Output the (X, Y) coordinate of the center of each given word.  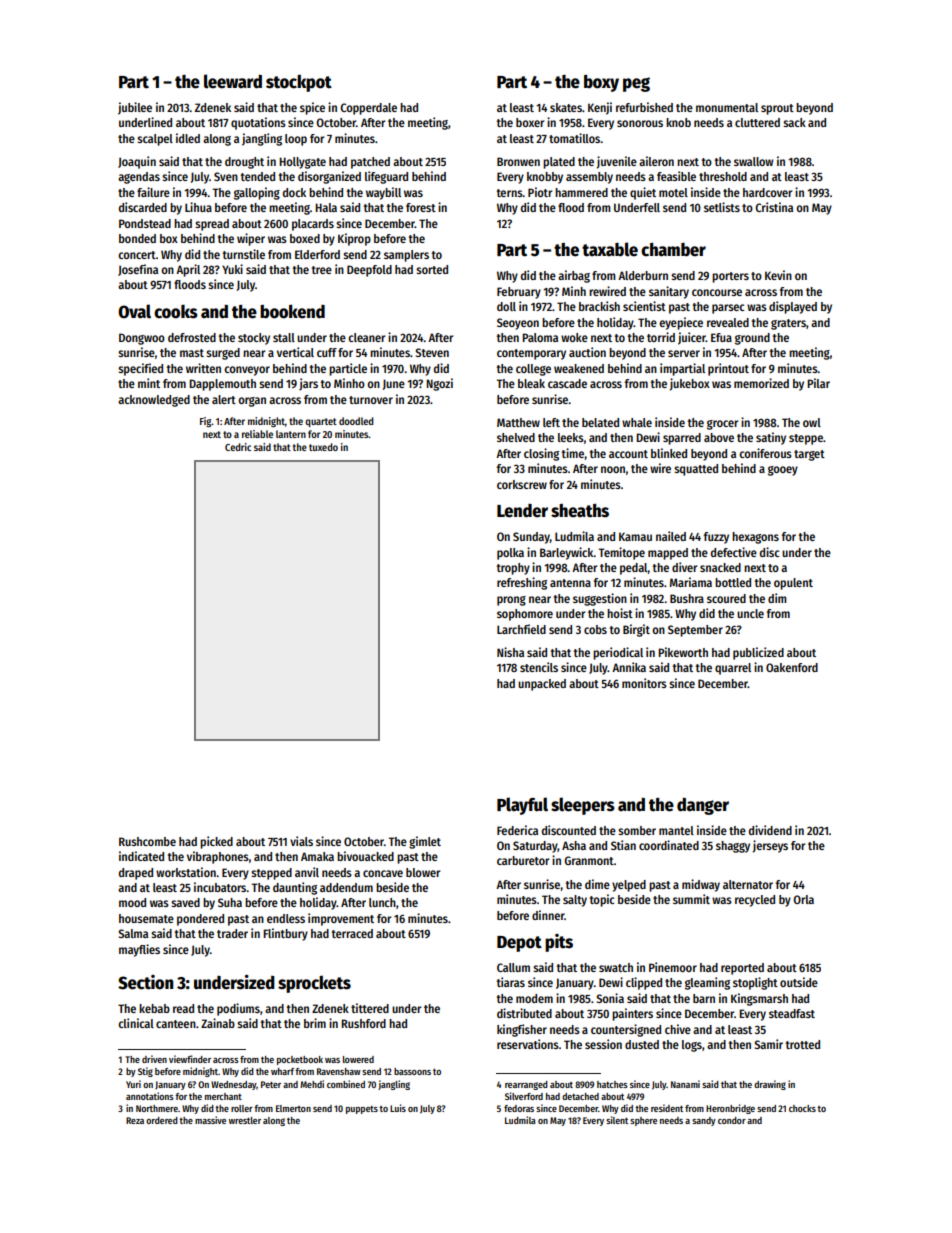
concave (383, 873)
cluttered (757, 122)
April (188, 270)
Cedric (238, 447)
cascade (567, 383)
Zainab (218, 1023)
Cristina (774, 207)
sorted (432, 269)
